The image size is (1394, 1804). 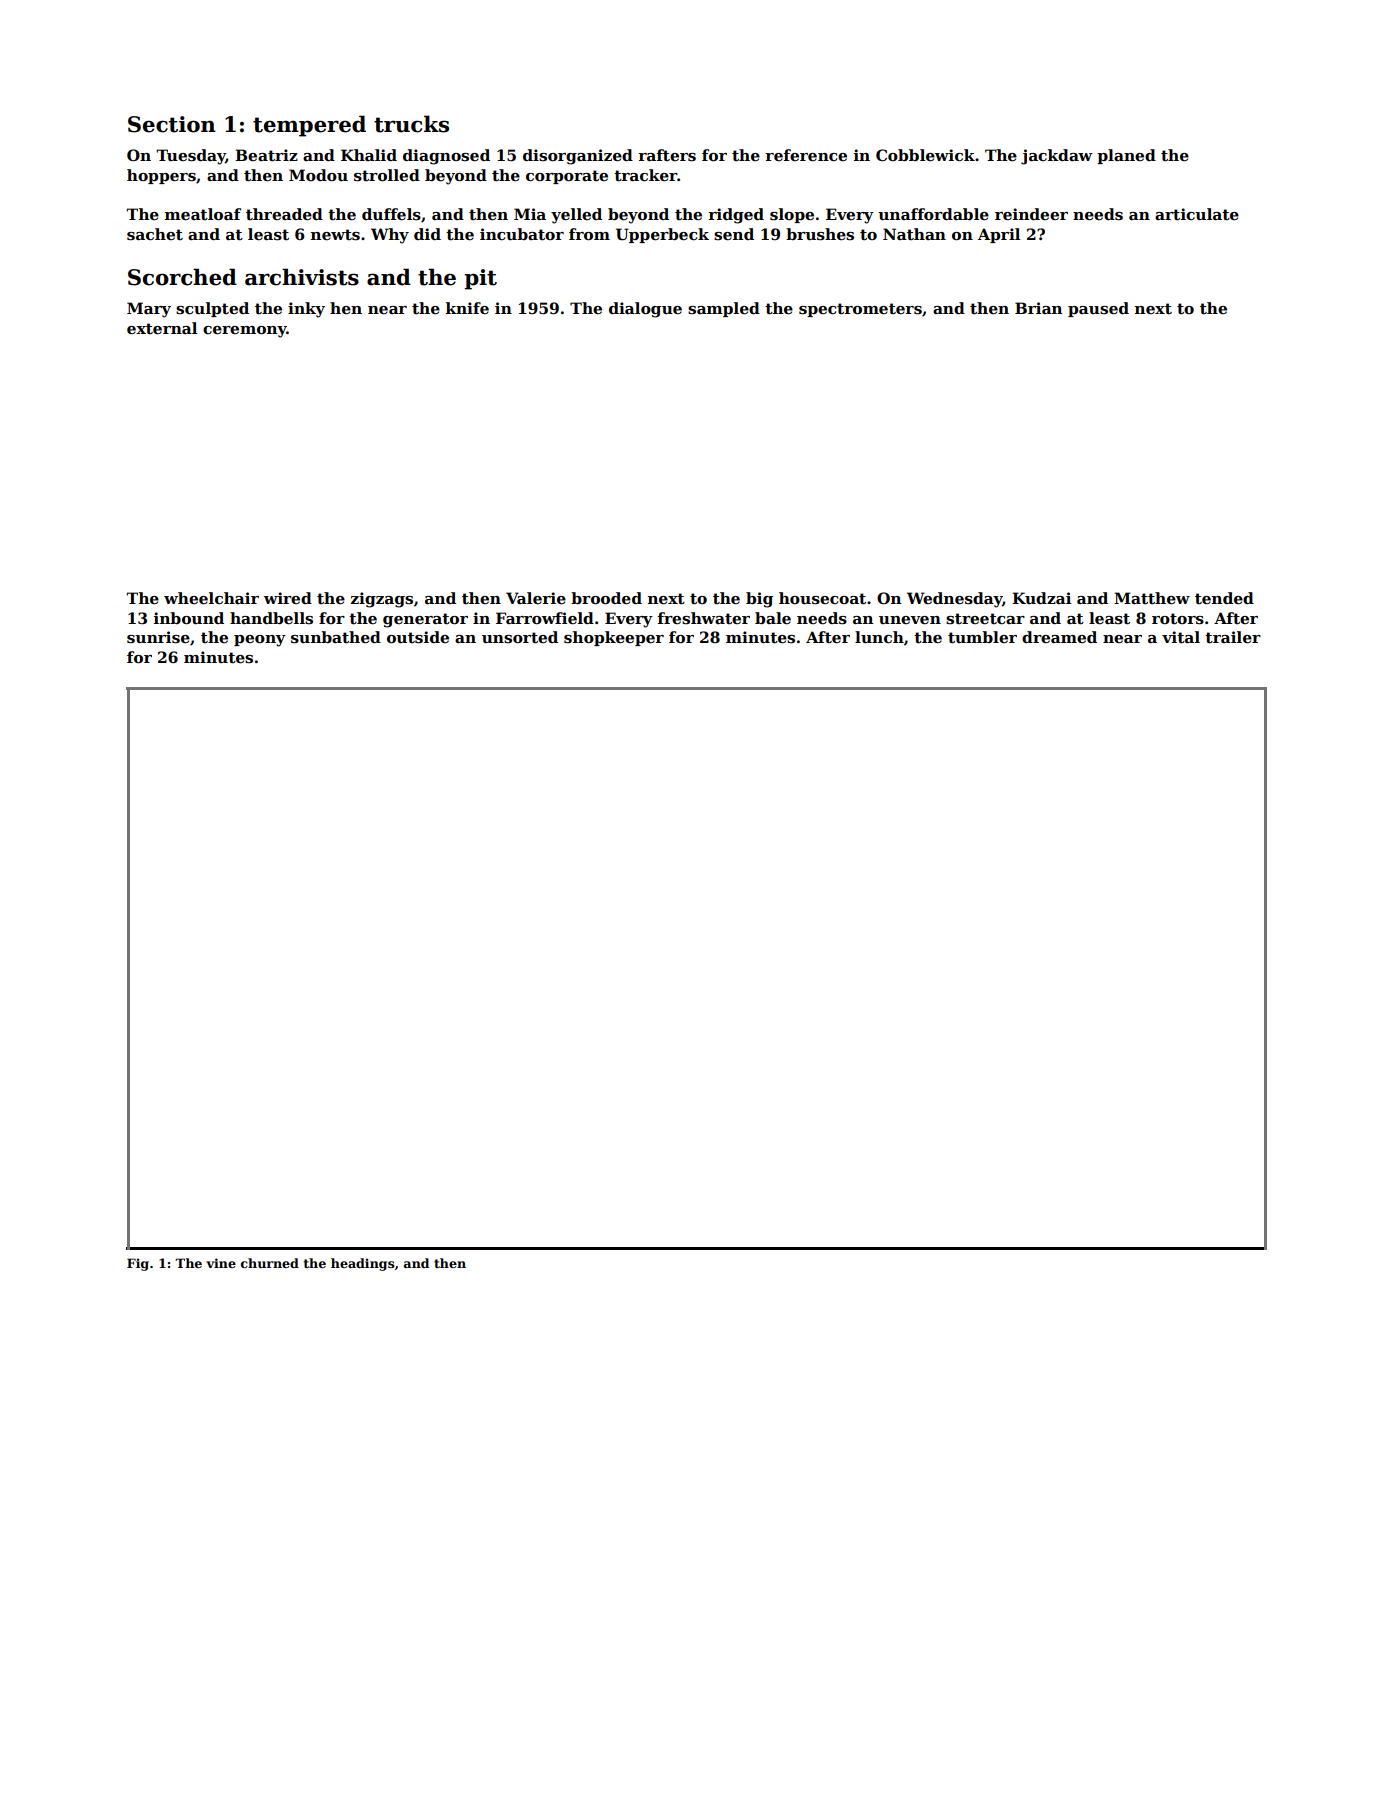 What do you see at coordinates (954, 600) in the page?
I see `Wednesday` at bounding box center [954, 600].
